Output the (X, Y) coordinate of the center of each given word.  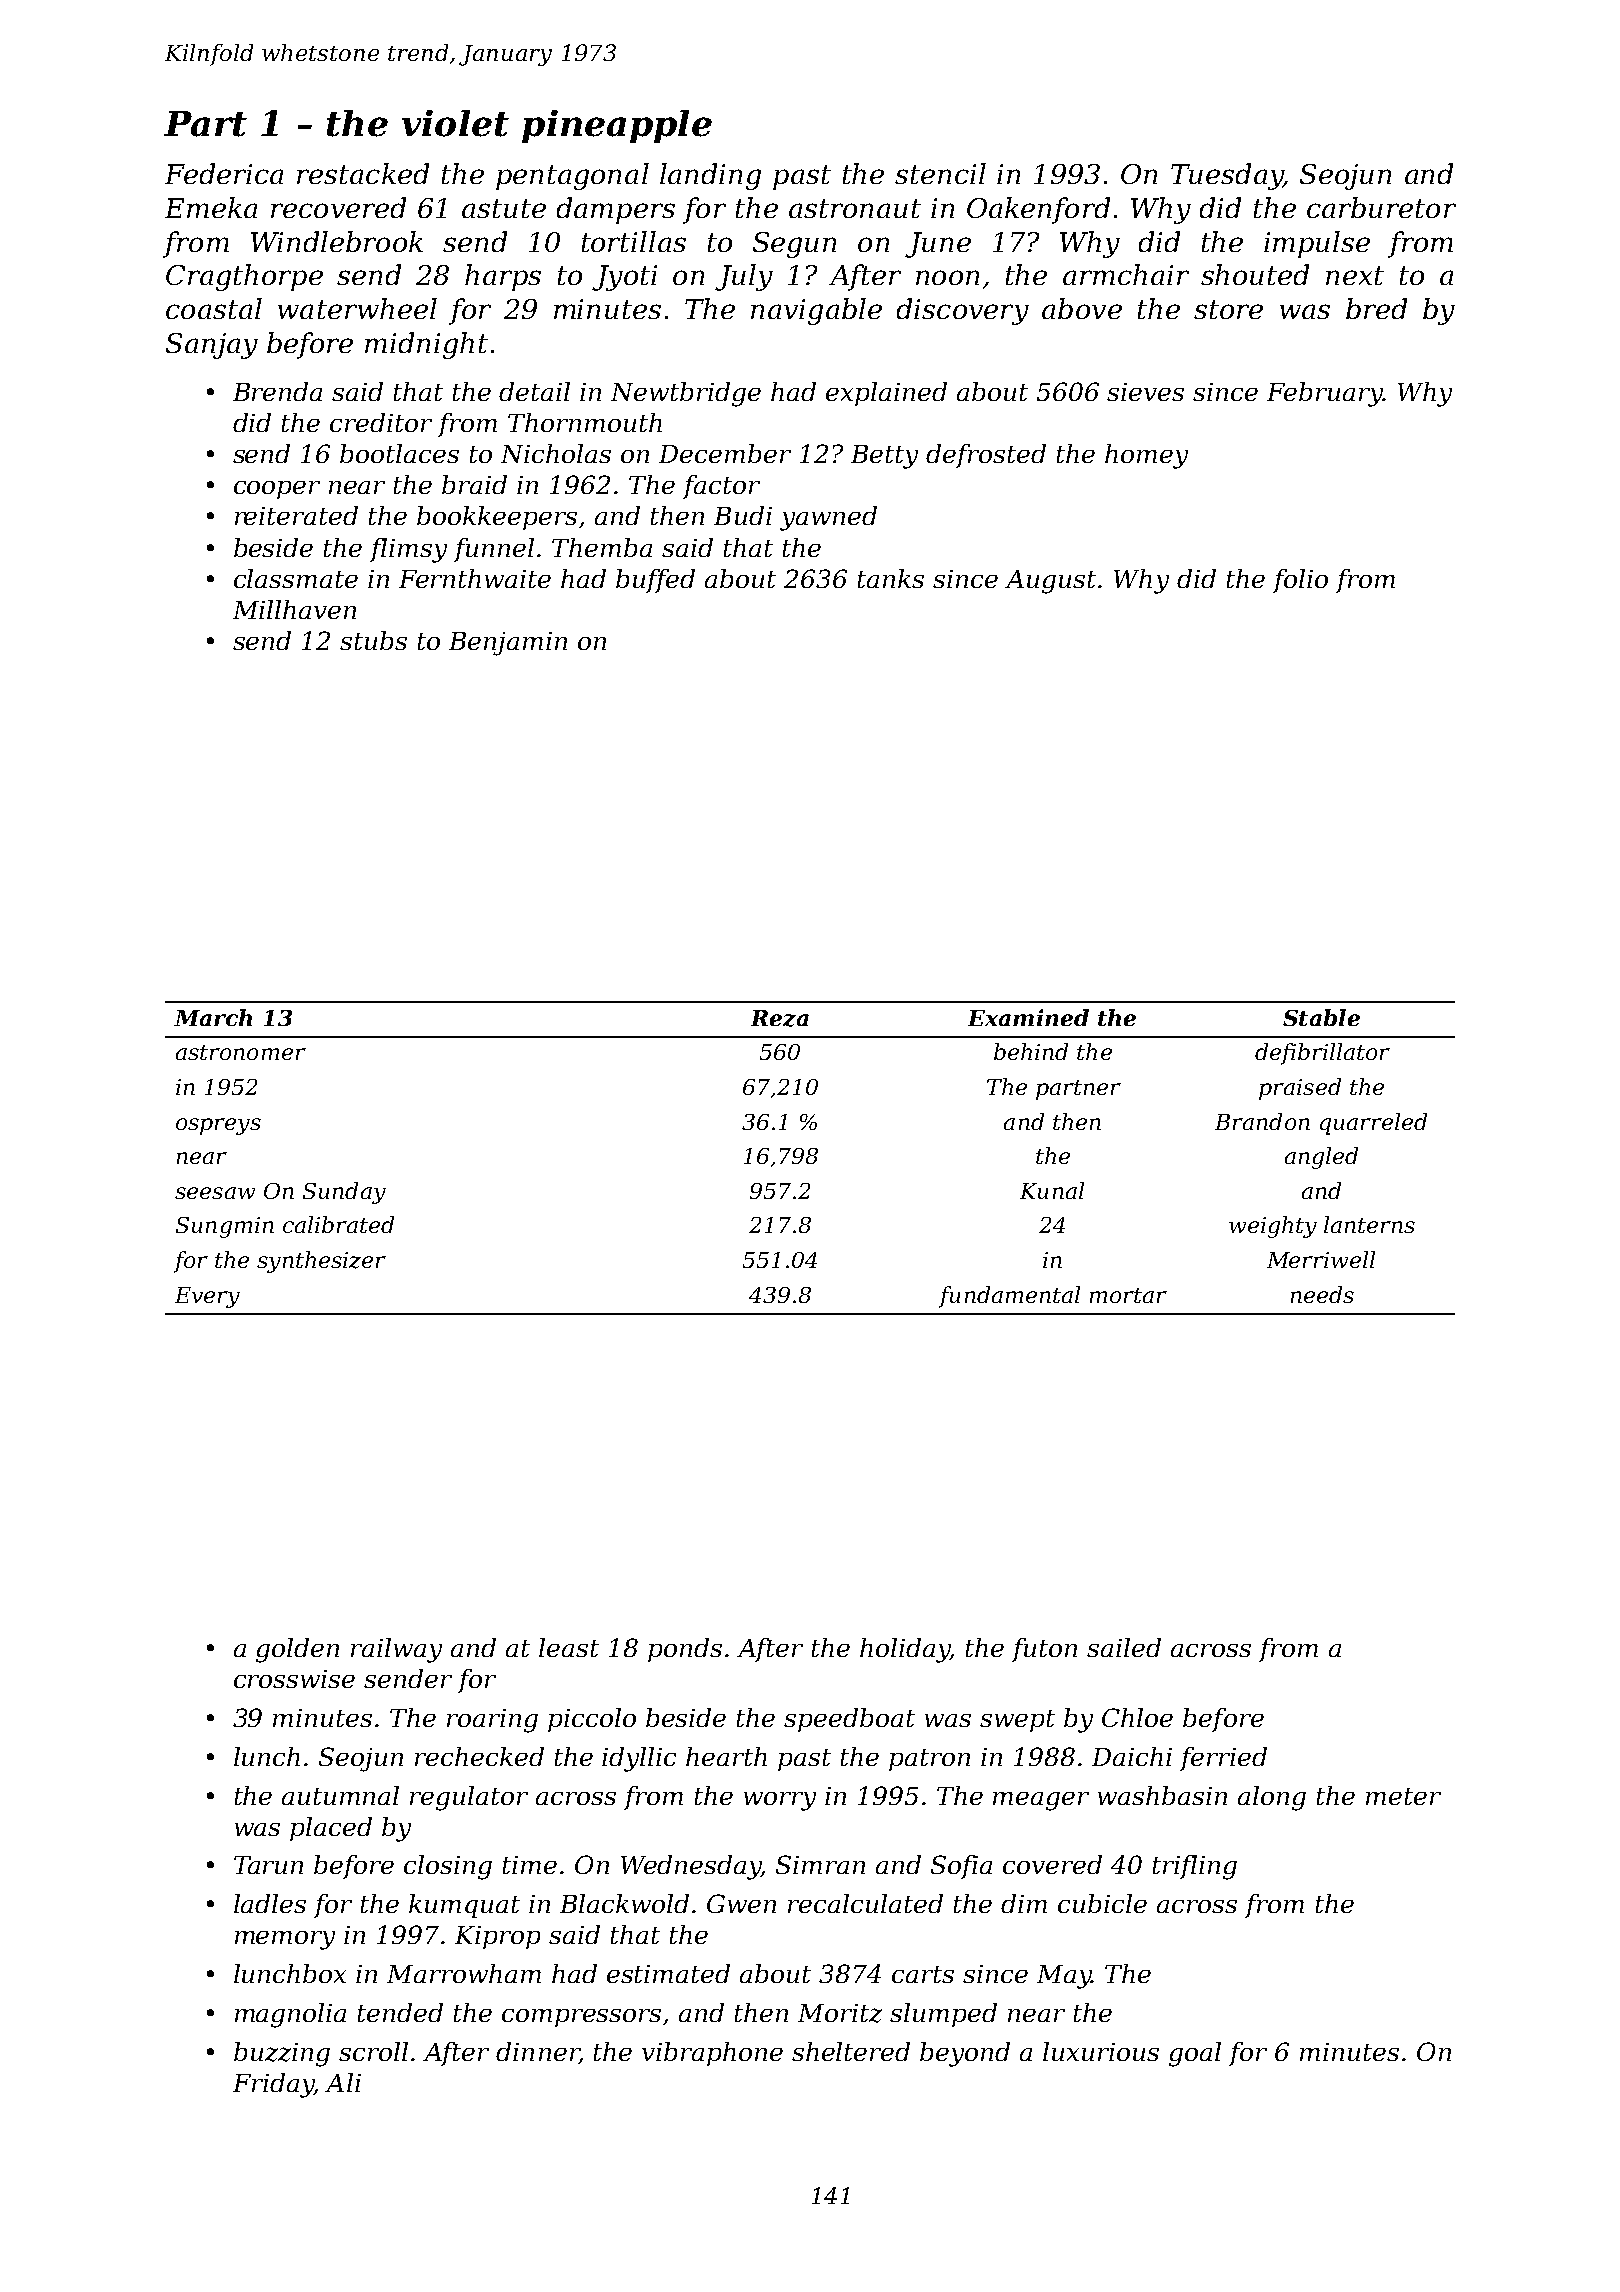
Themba (602, 547)
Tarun (268, 1865)
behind (1031, 1051)
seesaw (215, 1193)
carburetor (1381, 207)
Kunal (1052, 1190)
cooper (277, 490)
